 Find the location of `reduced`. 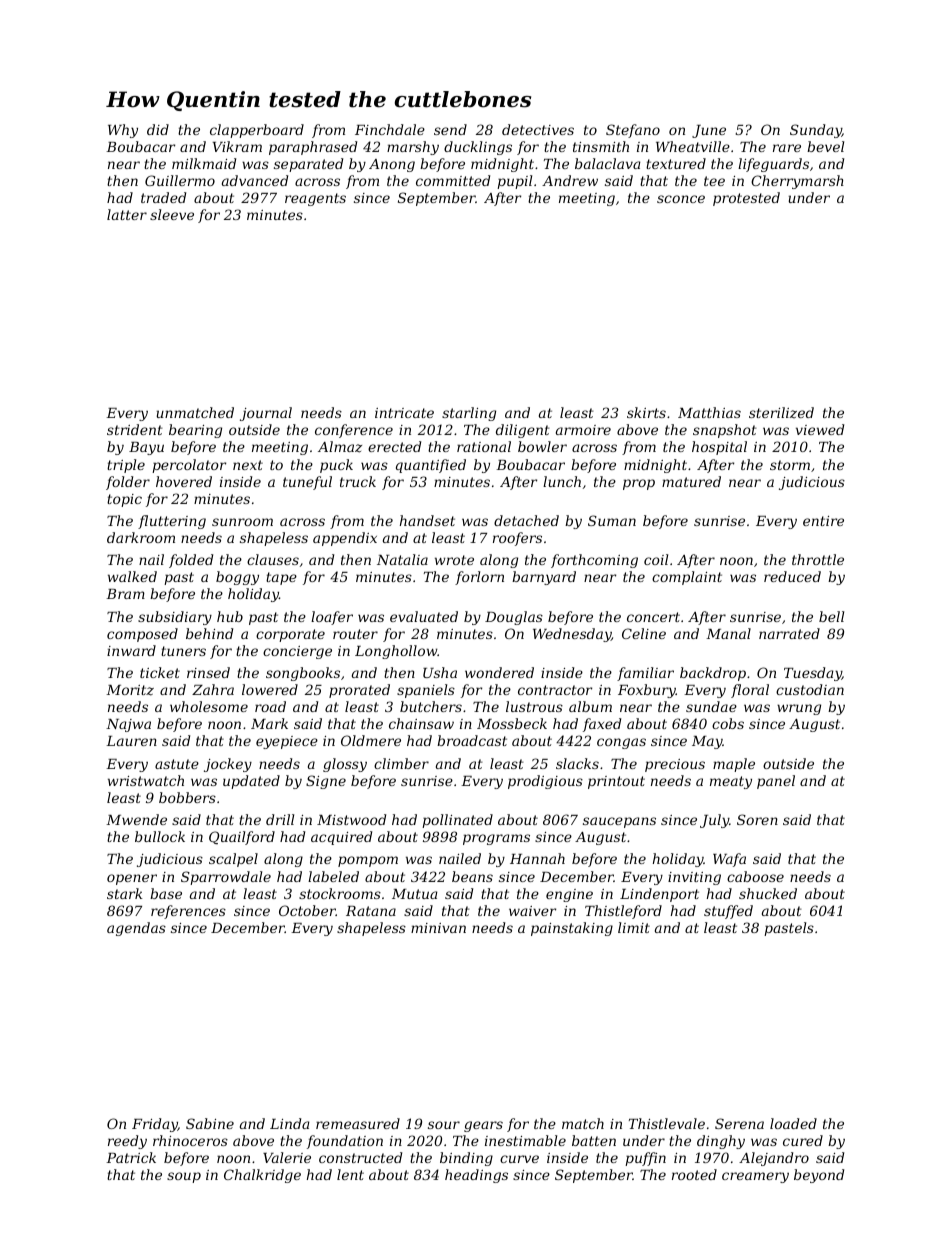

reduced is located at coordinates (792, 576).
